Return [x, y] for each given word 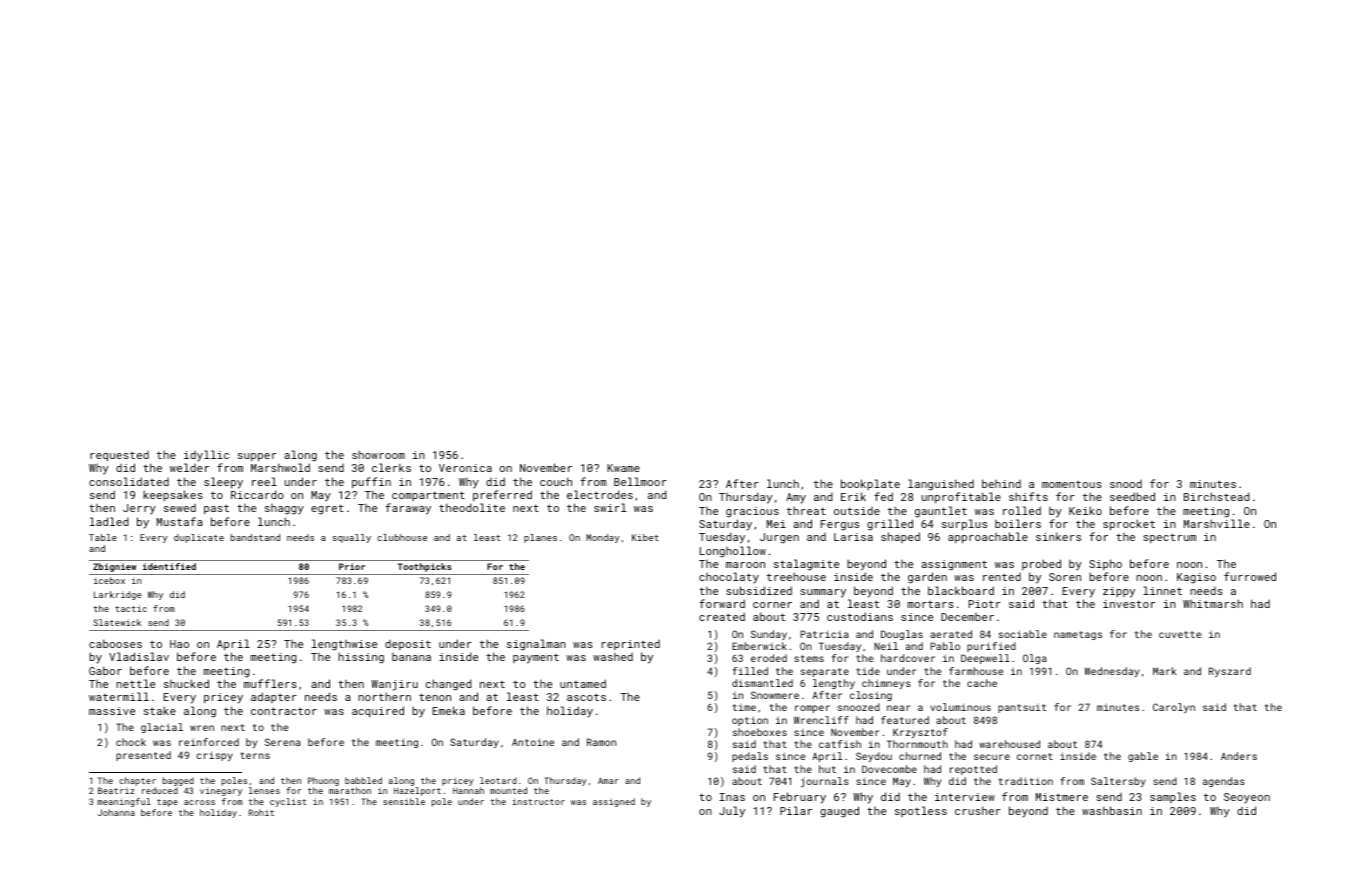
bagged [178, 781]
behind [1001, 483]
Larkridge [118, 595]
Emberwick [759, 646]
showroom [378, 454]
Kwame [623, 468]
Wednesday [1111, 672]
